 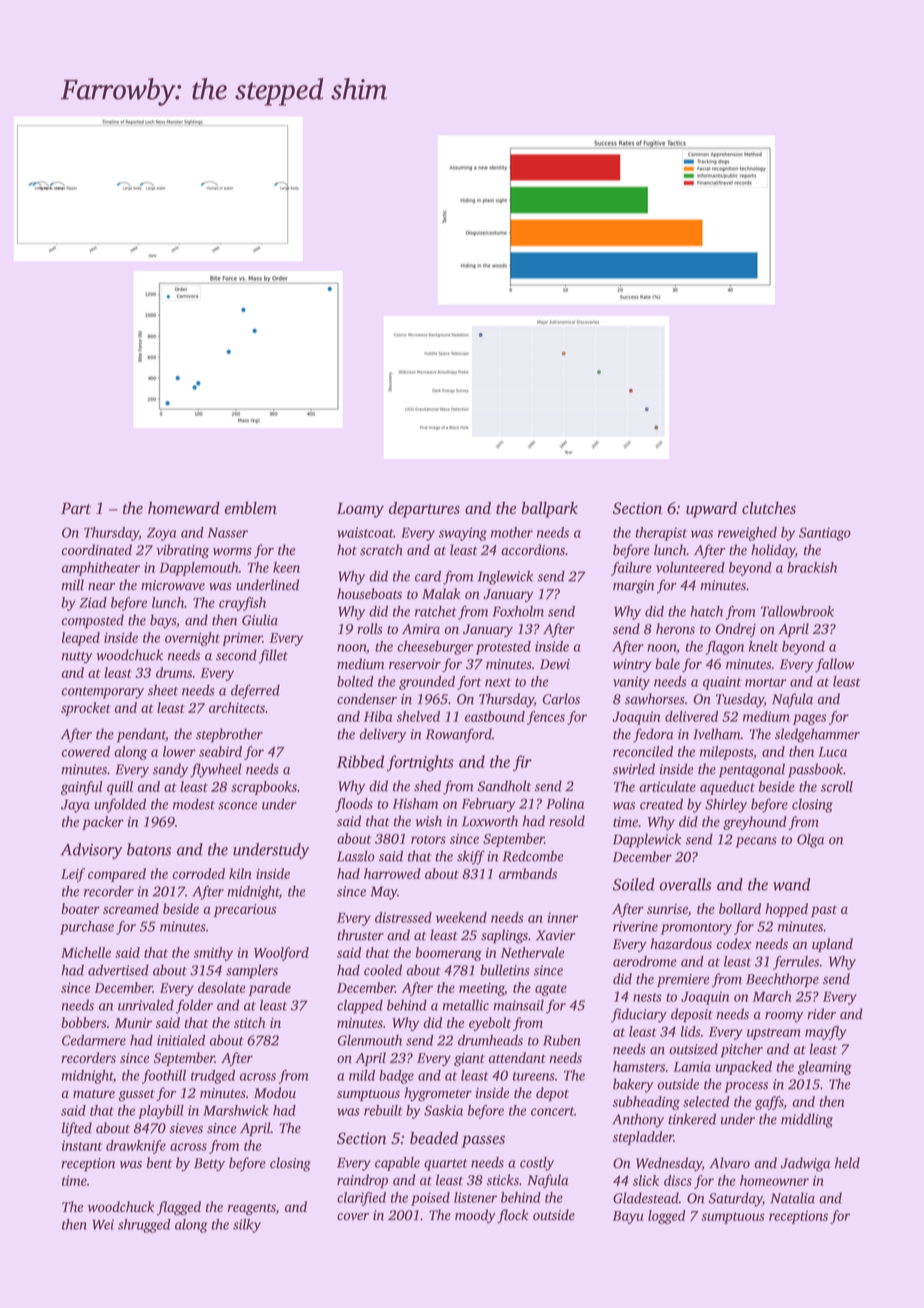 I want to click on Loamy, so click(x=360, y=510).
